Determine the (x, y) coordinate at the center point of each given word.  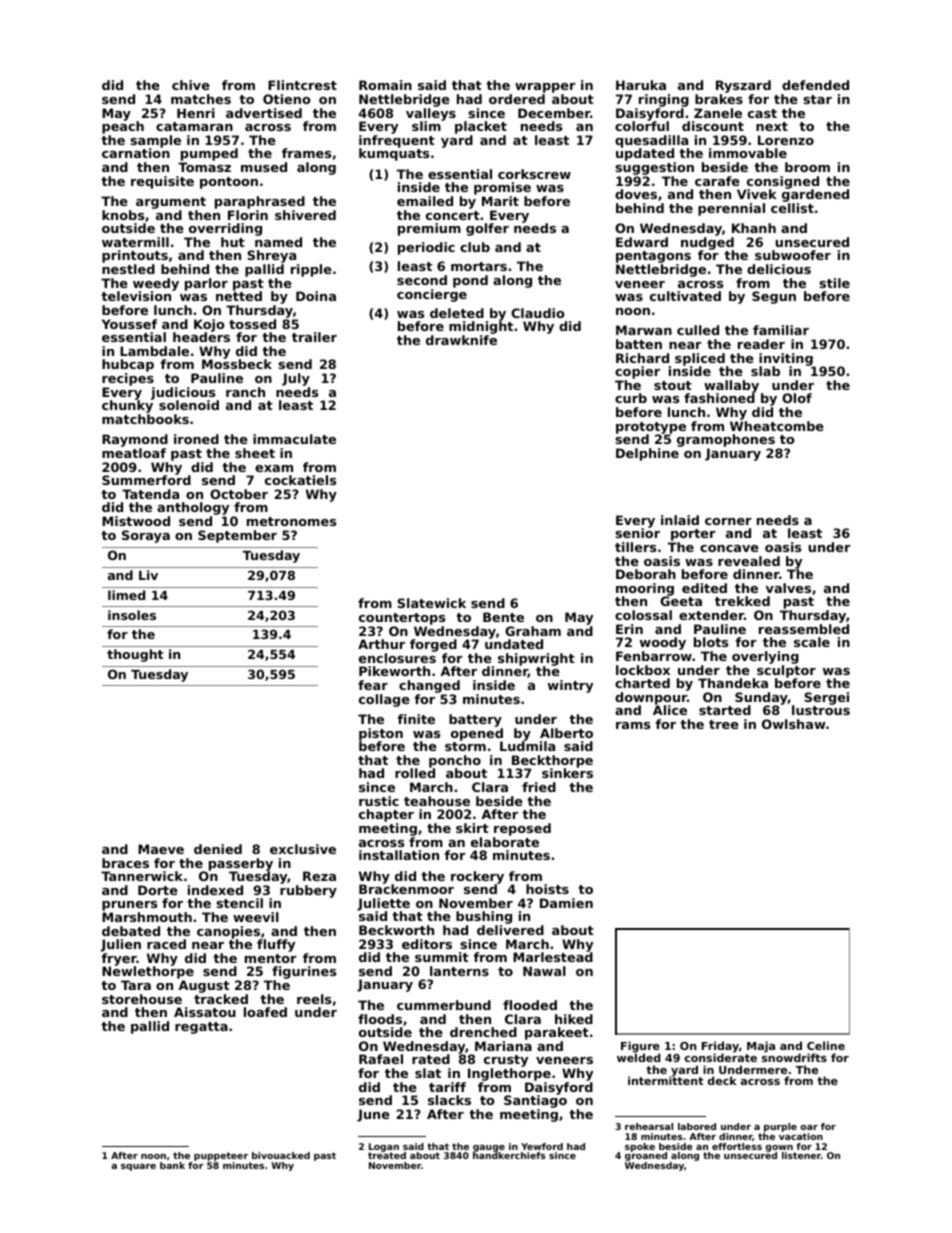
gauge (489, 1148)
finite (416, 719)
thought (135, 655)
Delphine (647, 454)
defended (815, 85)
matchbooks (145, 419)
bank (172, 1165)
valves (788, 588)
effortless (737, 1146)
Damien (566, 903)
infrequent (397, 142)
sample (155, 142)
